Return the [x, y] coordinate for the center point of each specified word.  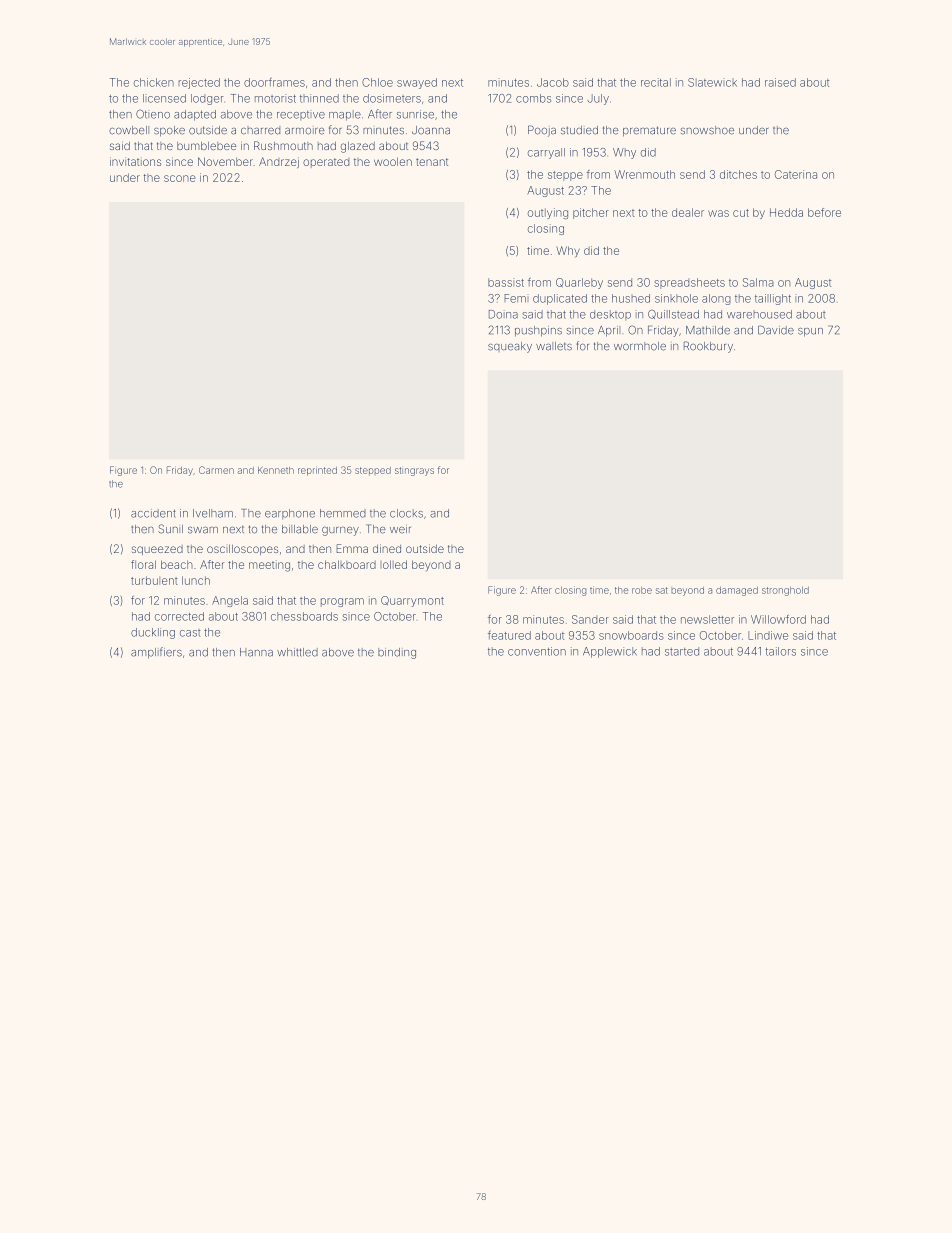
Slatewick [712, 82]
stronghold [785, 591]
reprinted [317, 471]
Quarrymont [412, 601]
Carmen [216, 470]
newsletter [707, 619]
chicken [154, 82]
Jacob [553, 82]
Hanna [256, 652]
